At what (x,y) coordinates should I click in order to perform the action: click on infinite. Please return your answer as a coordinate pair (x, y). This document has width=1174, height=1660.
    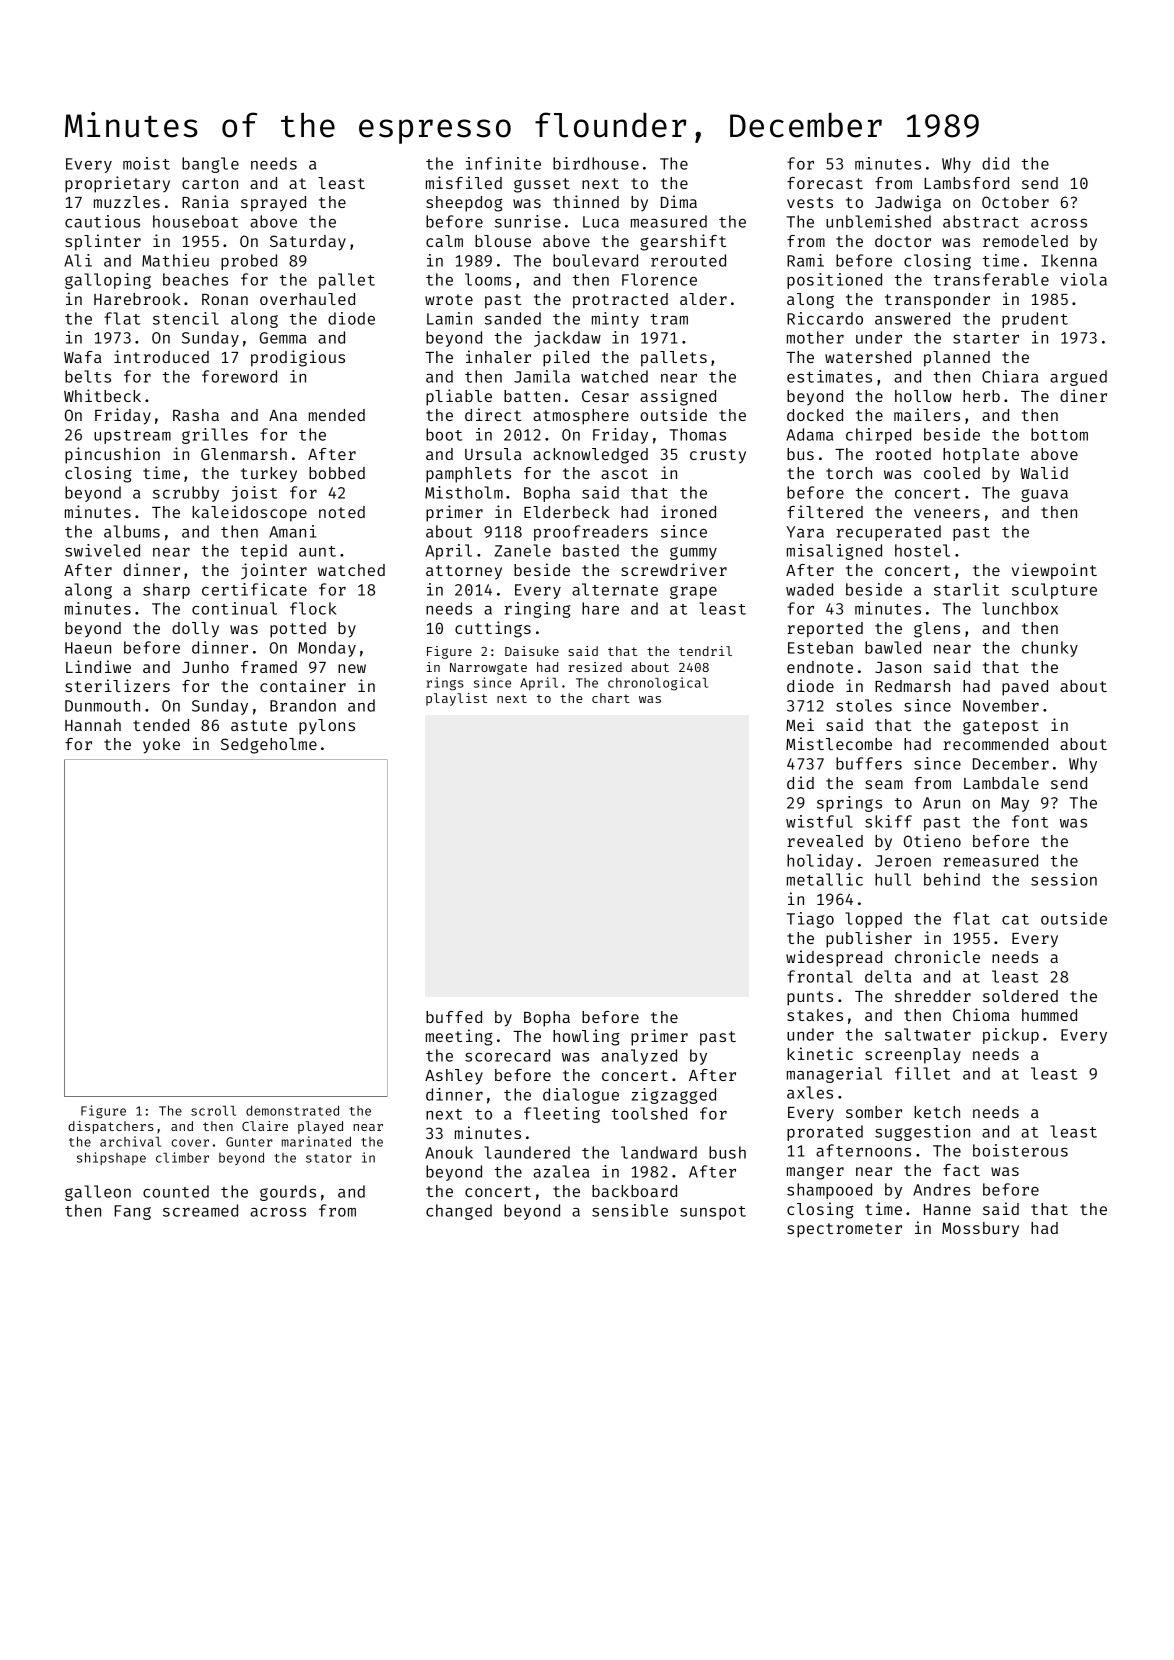
    Looking at the image, I should click on (503, 163).
